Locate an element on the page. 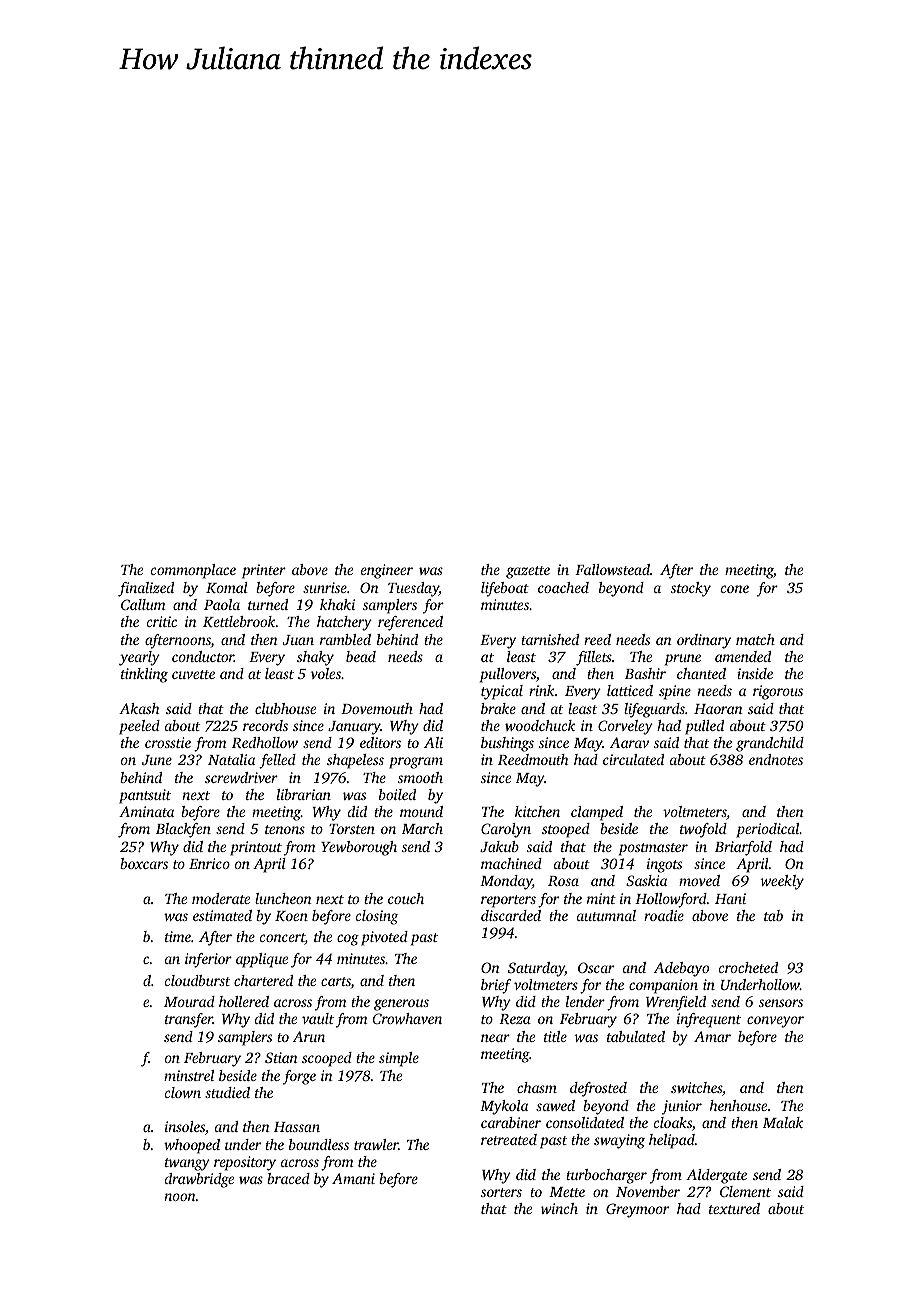 The height and width of the image is (1308, 924). Wrenfield is located at coordinates (676, 1003).
